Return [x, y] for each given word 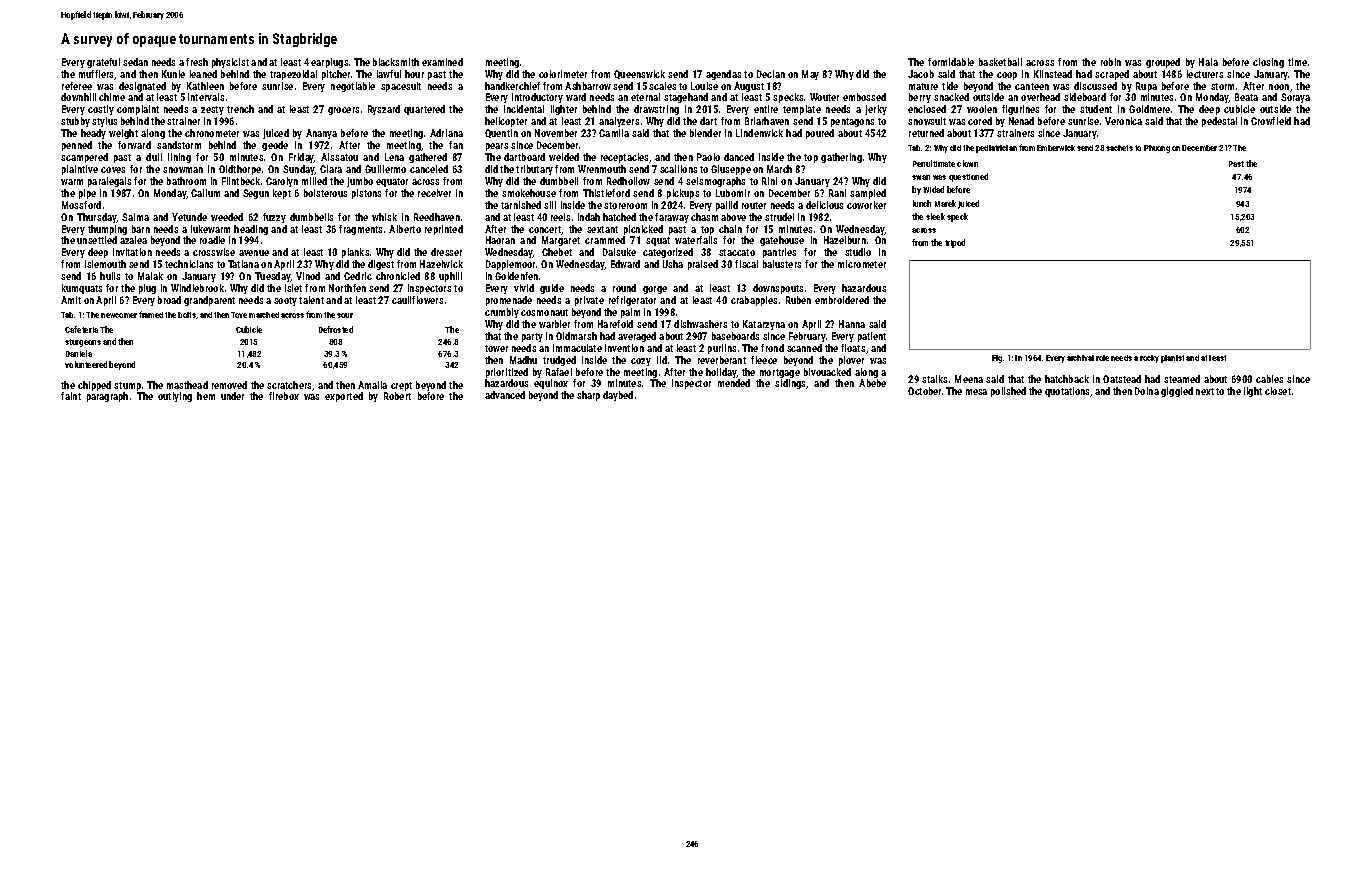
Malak [150, 276]
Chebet [557, 252]
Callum [205, 193]
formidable [951, 62]
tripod [955, 243]
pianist [1172, 359]
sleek [935, 216]
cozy [641, 362]
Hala [1208, 62]
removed [229, 385]
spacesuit [401, 87]
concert [545, 230]
